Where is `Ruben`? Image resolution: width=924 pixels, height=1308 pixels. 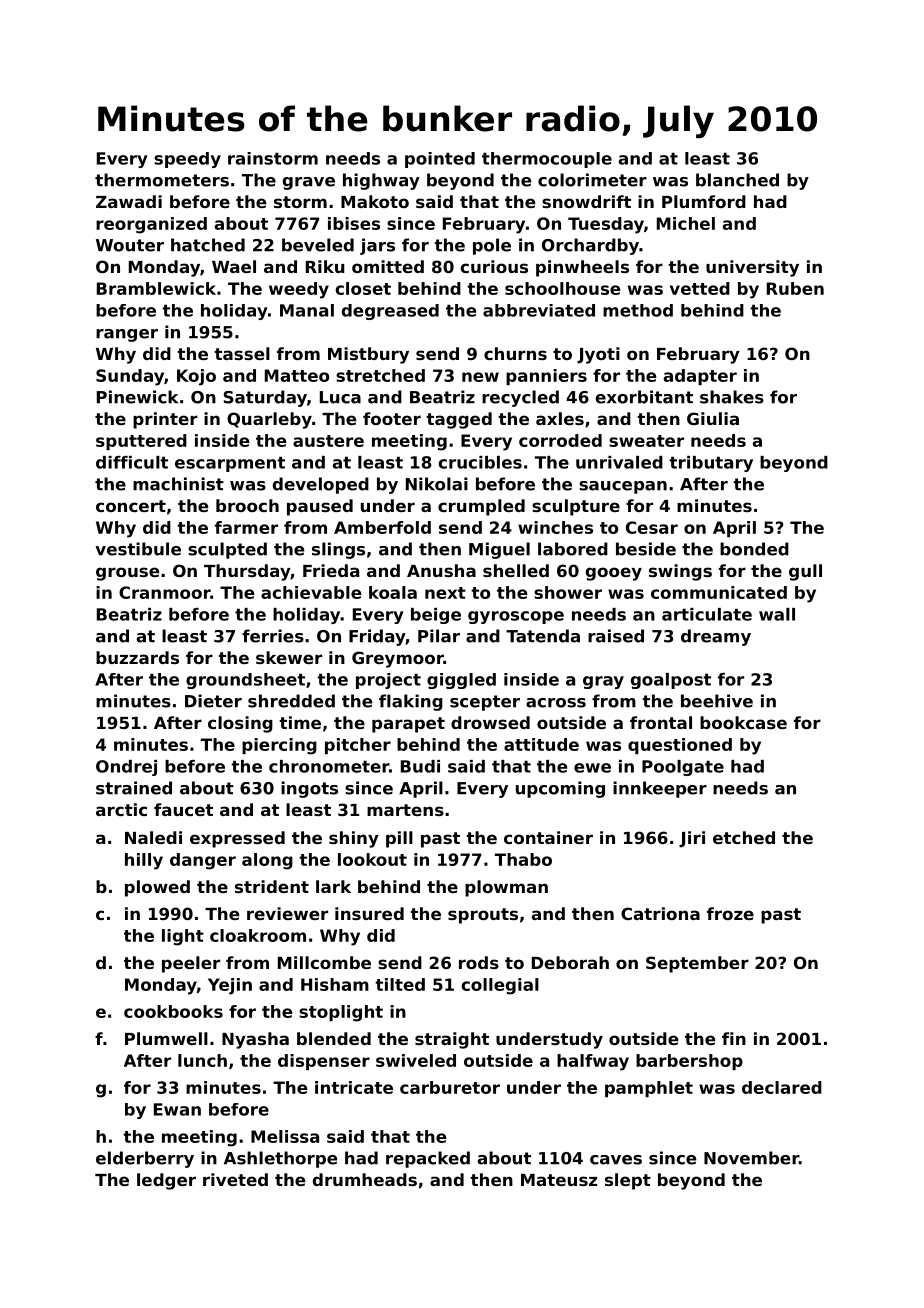
Ruben is located at coordinates (795, 288).
